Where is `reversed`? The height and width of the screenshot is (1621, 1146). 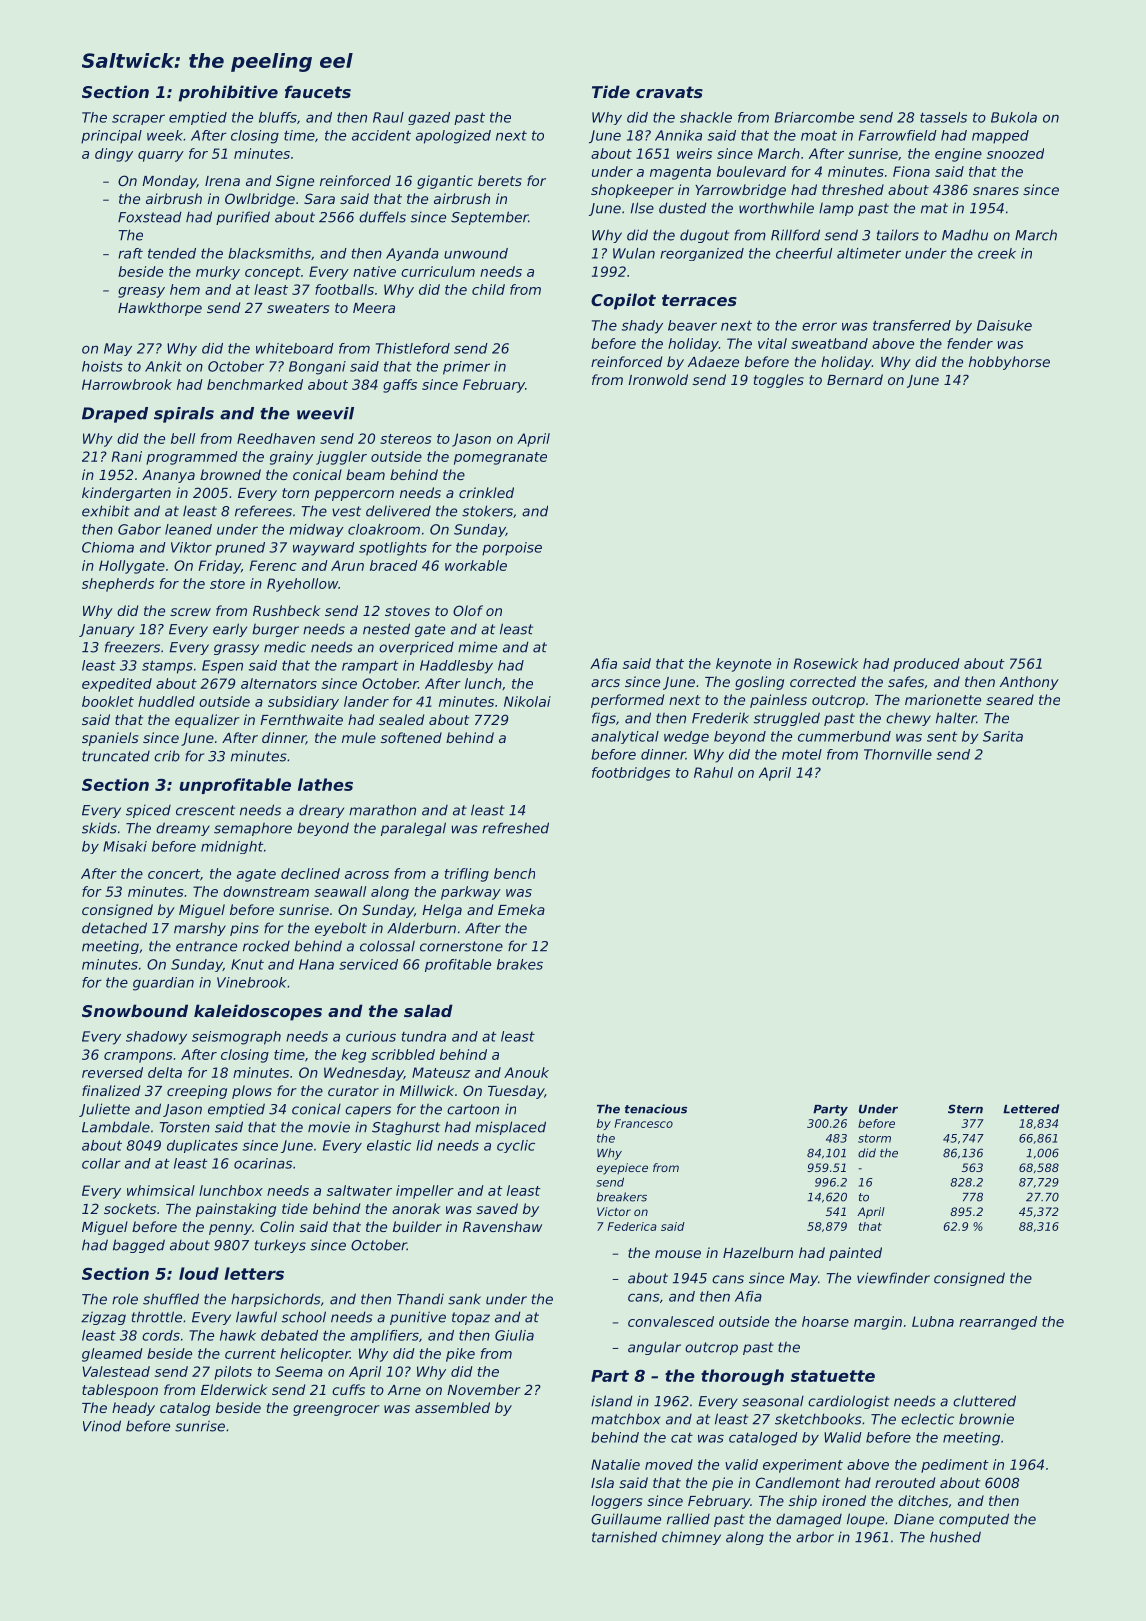 reversed is located at coordinates (112, 1072).
